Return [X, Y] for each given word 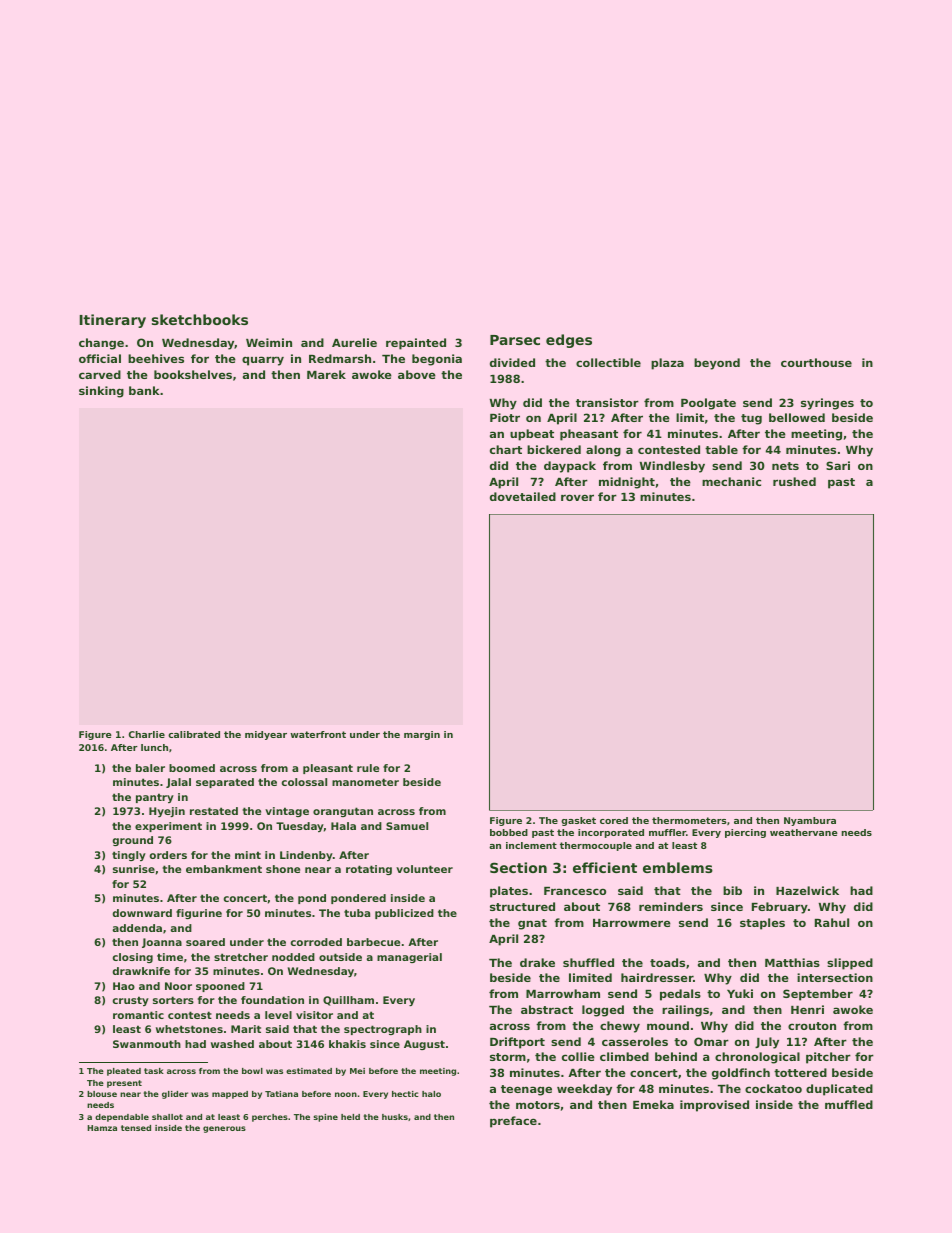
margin [422, 735]
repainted [416, 344]
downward [142, 913]
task [154, 1071]
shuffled [588, 962]
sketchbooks [200, 319]
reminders [671, 906]
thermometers [689, 820]
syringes [827, 404]
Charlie [147, 734]
